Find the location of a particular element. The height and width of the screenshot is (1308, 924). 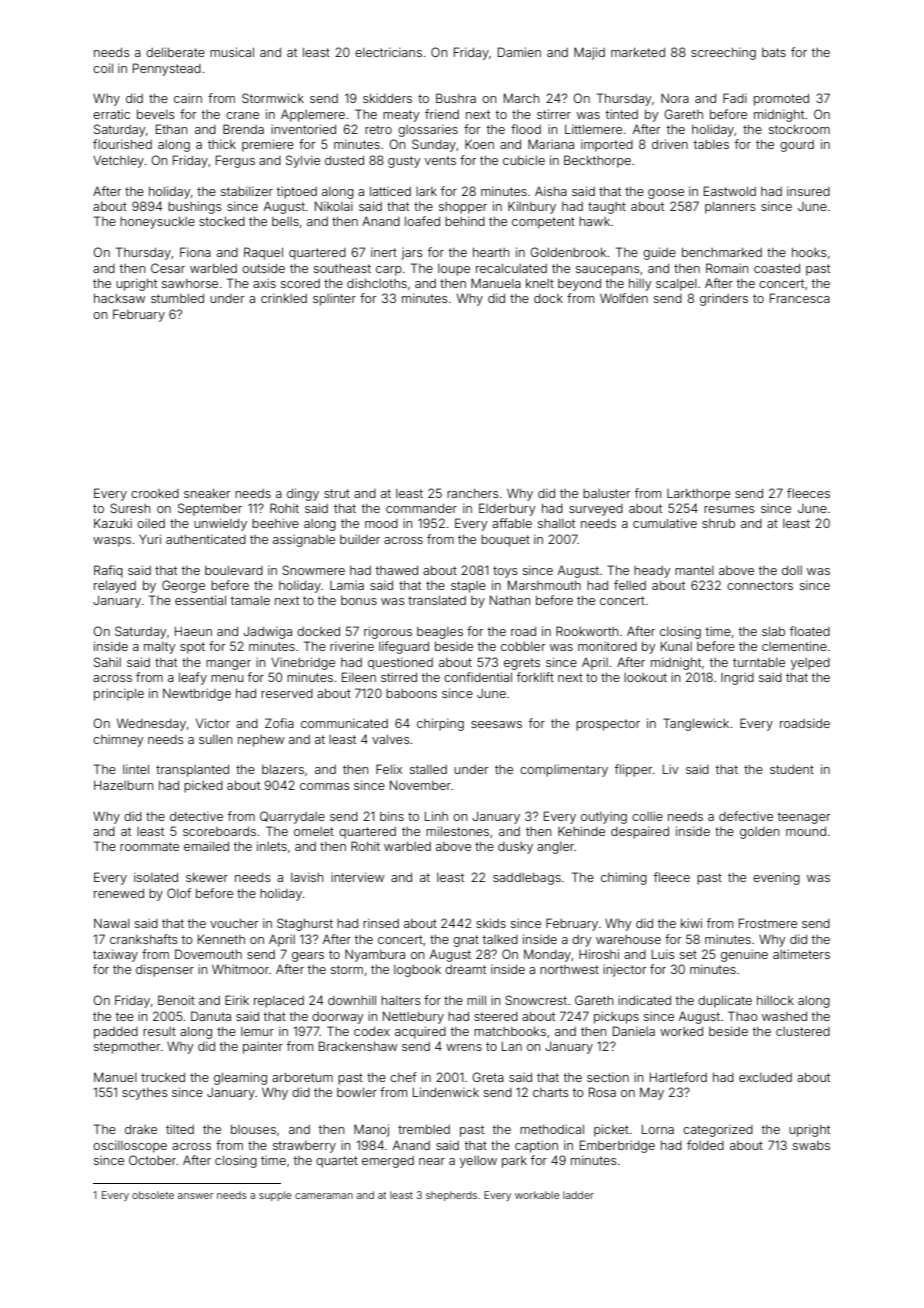

Vetchley is located at coordinates (118, 162).
